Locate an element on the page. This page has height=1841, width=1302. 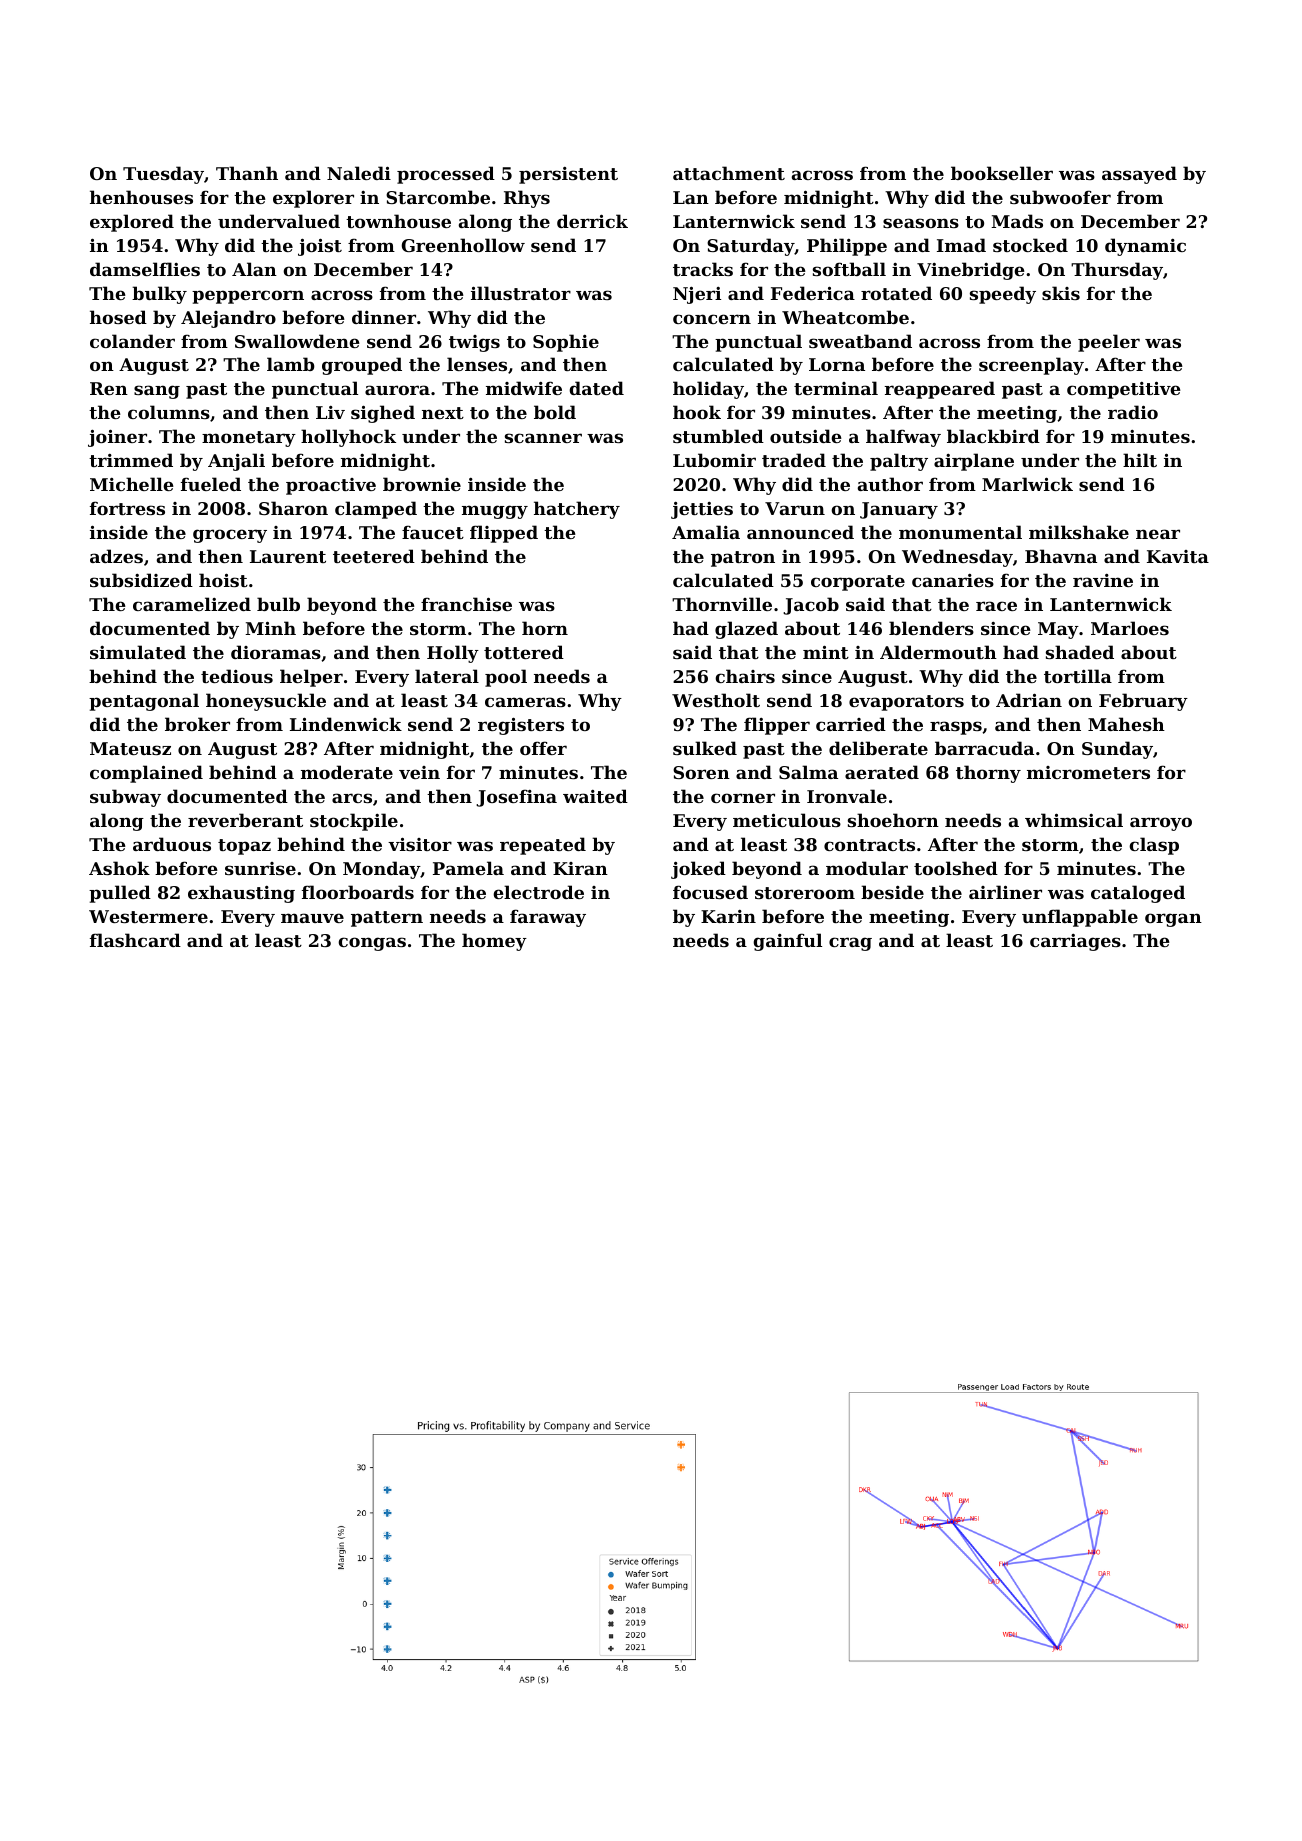
skis is located at coordinates (1061, 293).
